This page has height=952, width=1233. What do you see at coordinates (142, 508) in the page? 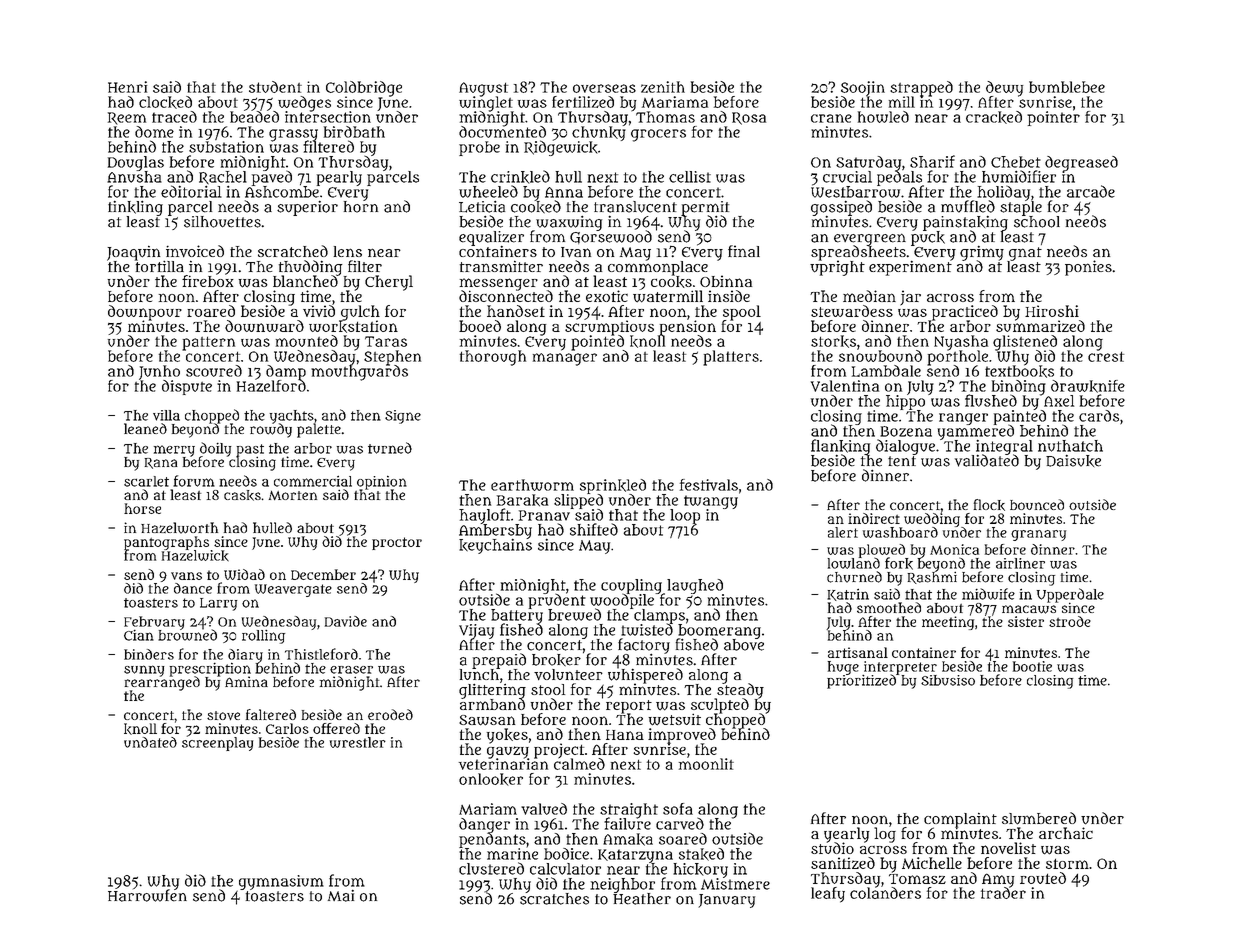
I see `horse` at bounding box center [142, 508].
